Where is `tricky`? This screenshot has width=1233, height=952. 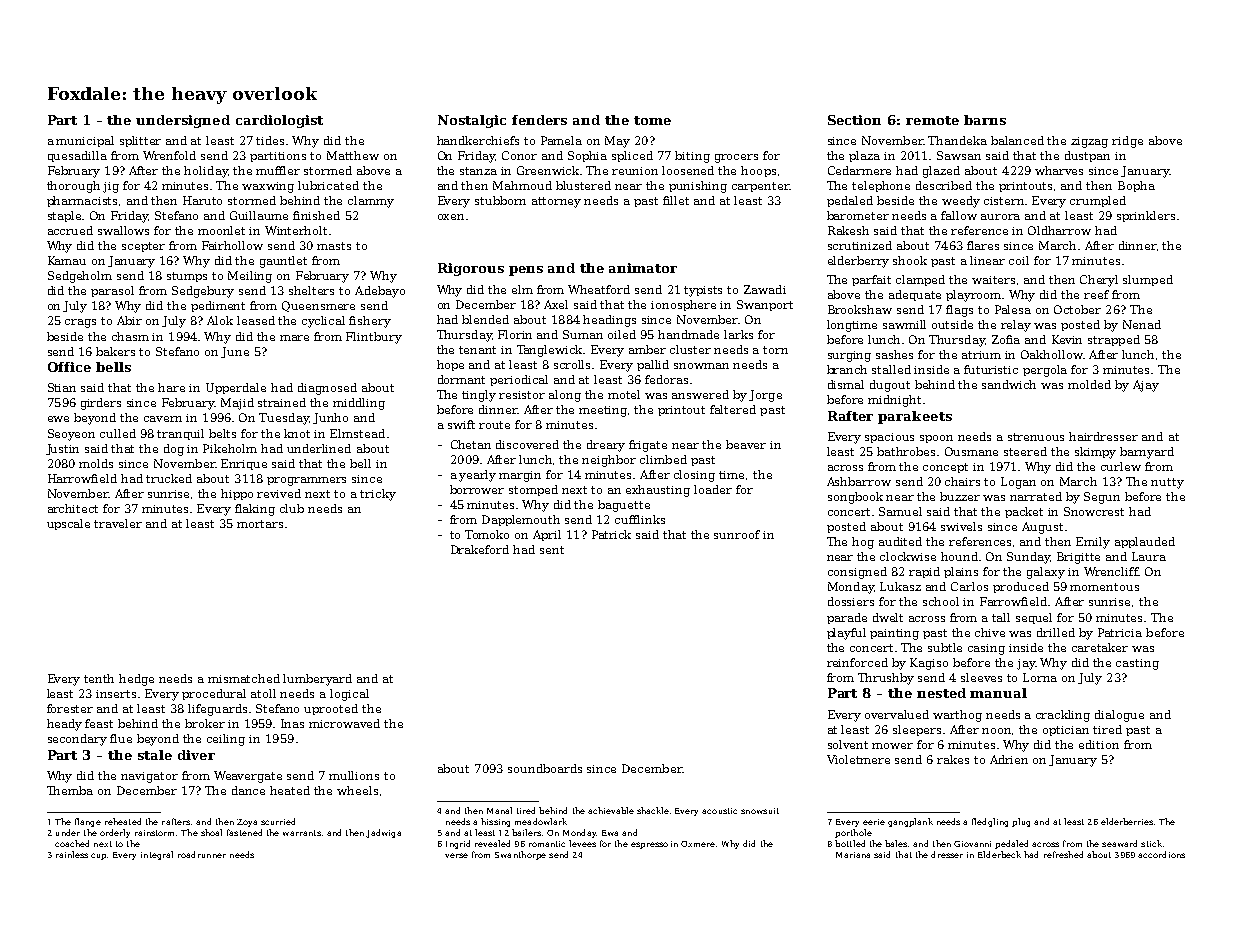 tricky is located at coordinates (378, 495).
